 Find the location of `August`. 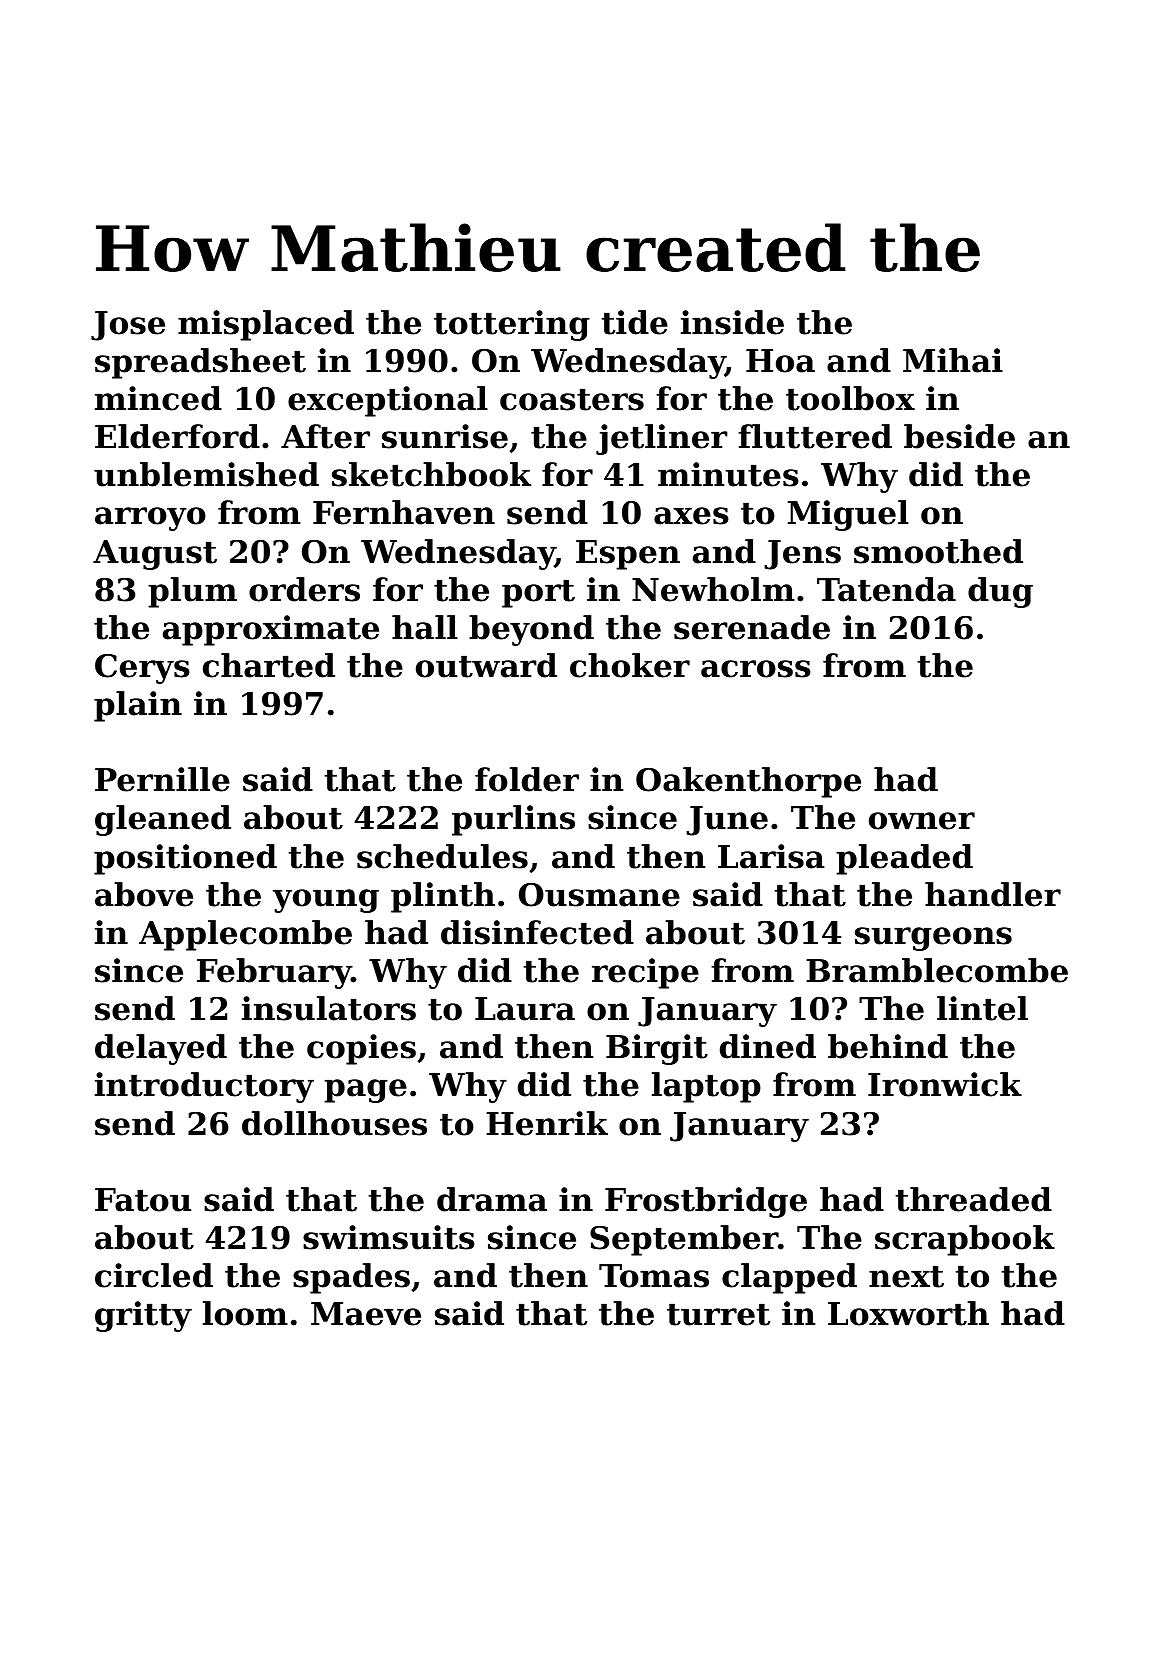

August is located at coordinates (155, 555).
